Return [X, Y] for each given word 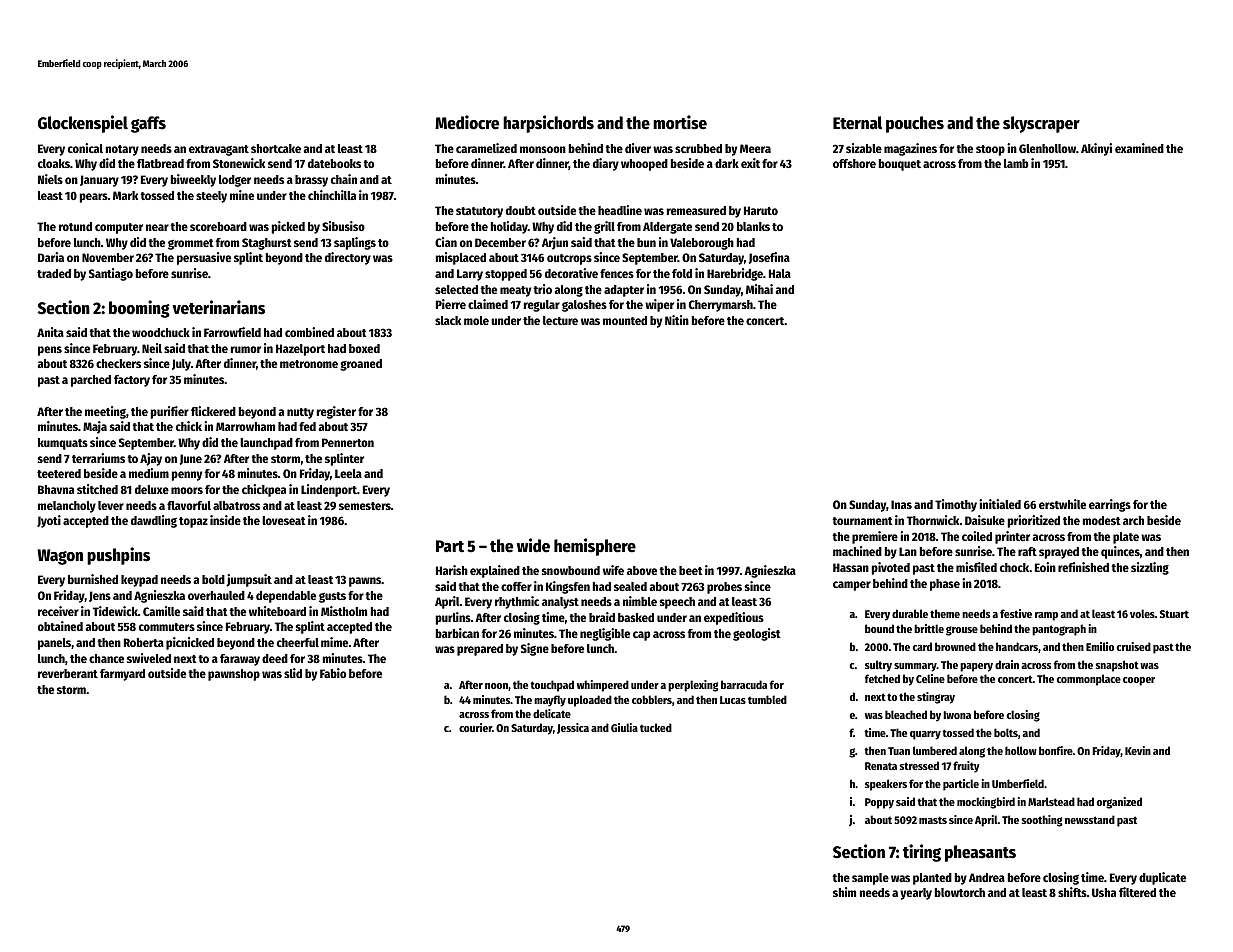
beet [691, 570]
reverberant [68, 673]
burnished [93, 579]
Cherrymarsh [721, 306]
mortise [680, 122]
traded [54, 273]
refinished [1083, 567]
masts [933, 820]
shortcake [276, 148]
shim [844, 892]
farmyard [122, 675]
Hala [780, 273]
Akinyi [1096, 149]
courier [475, 727]
